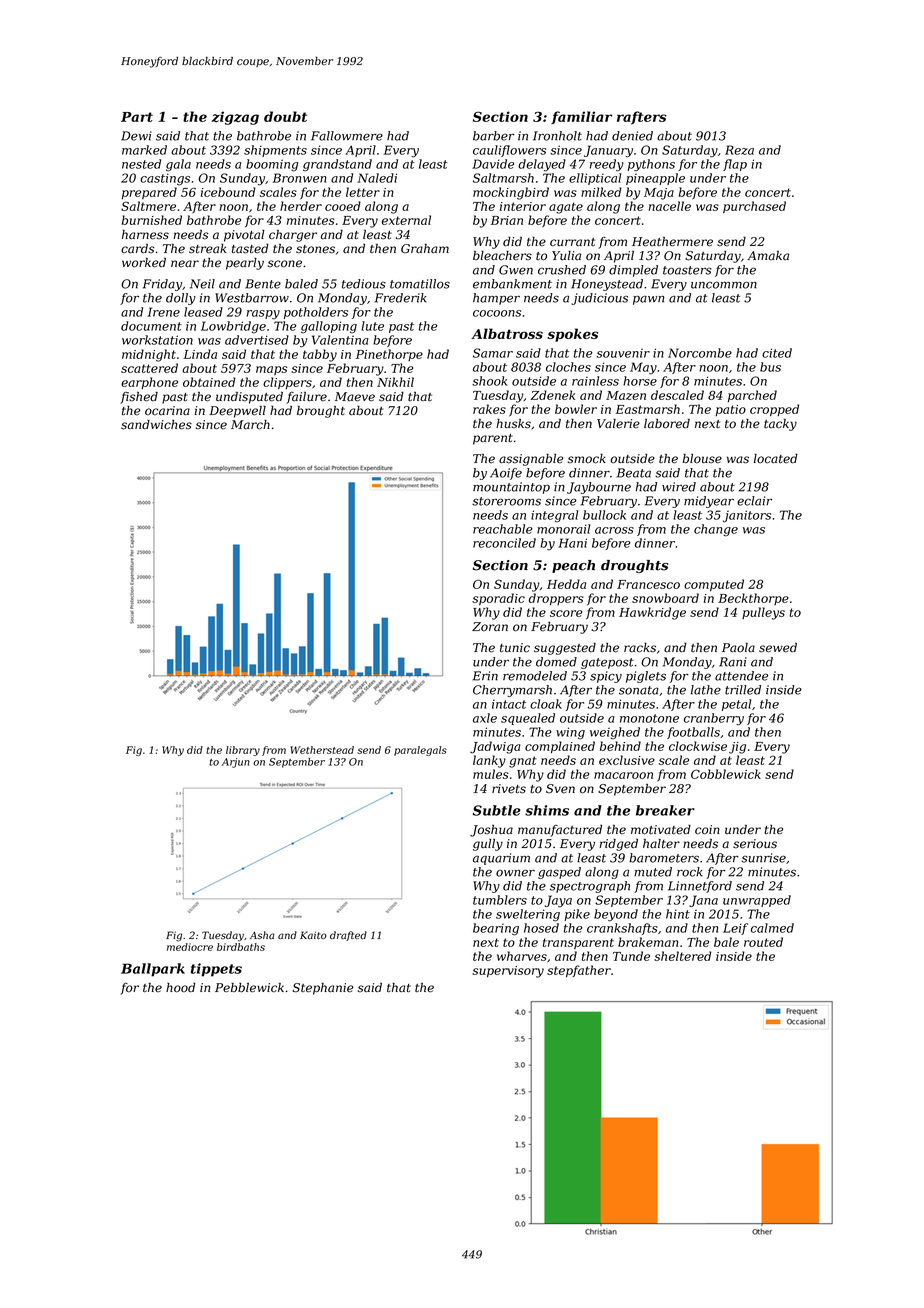 The image size is (924, 1308). I want to click on barber, so click(493, 136).
